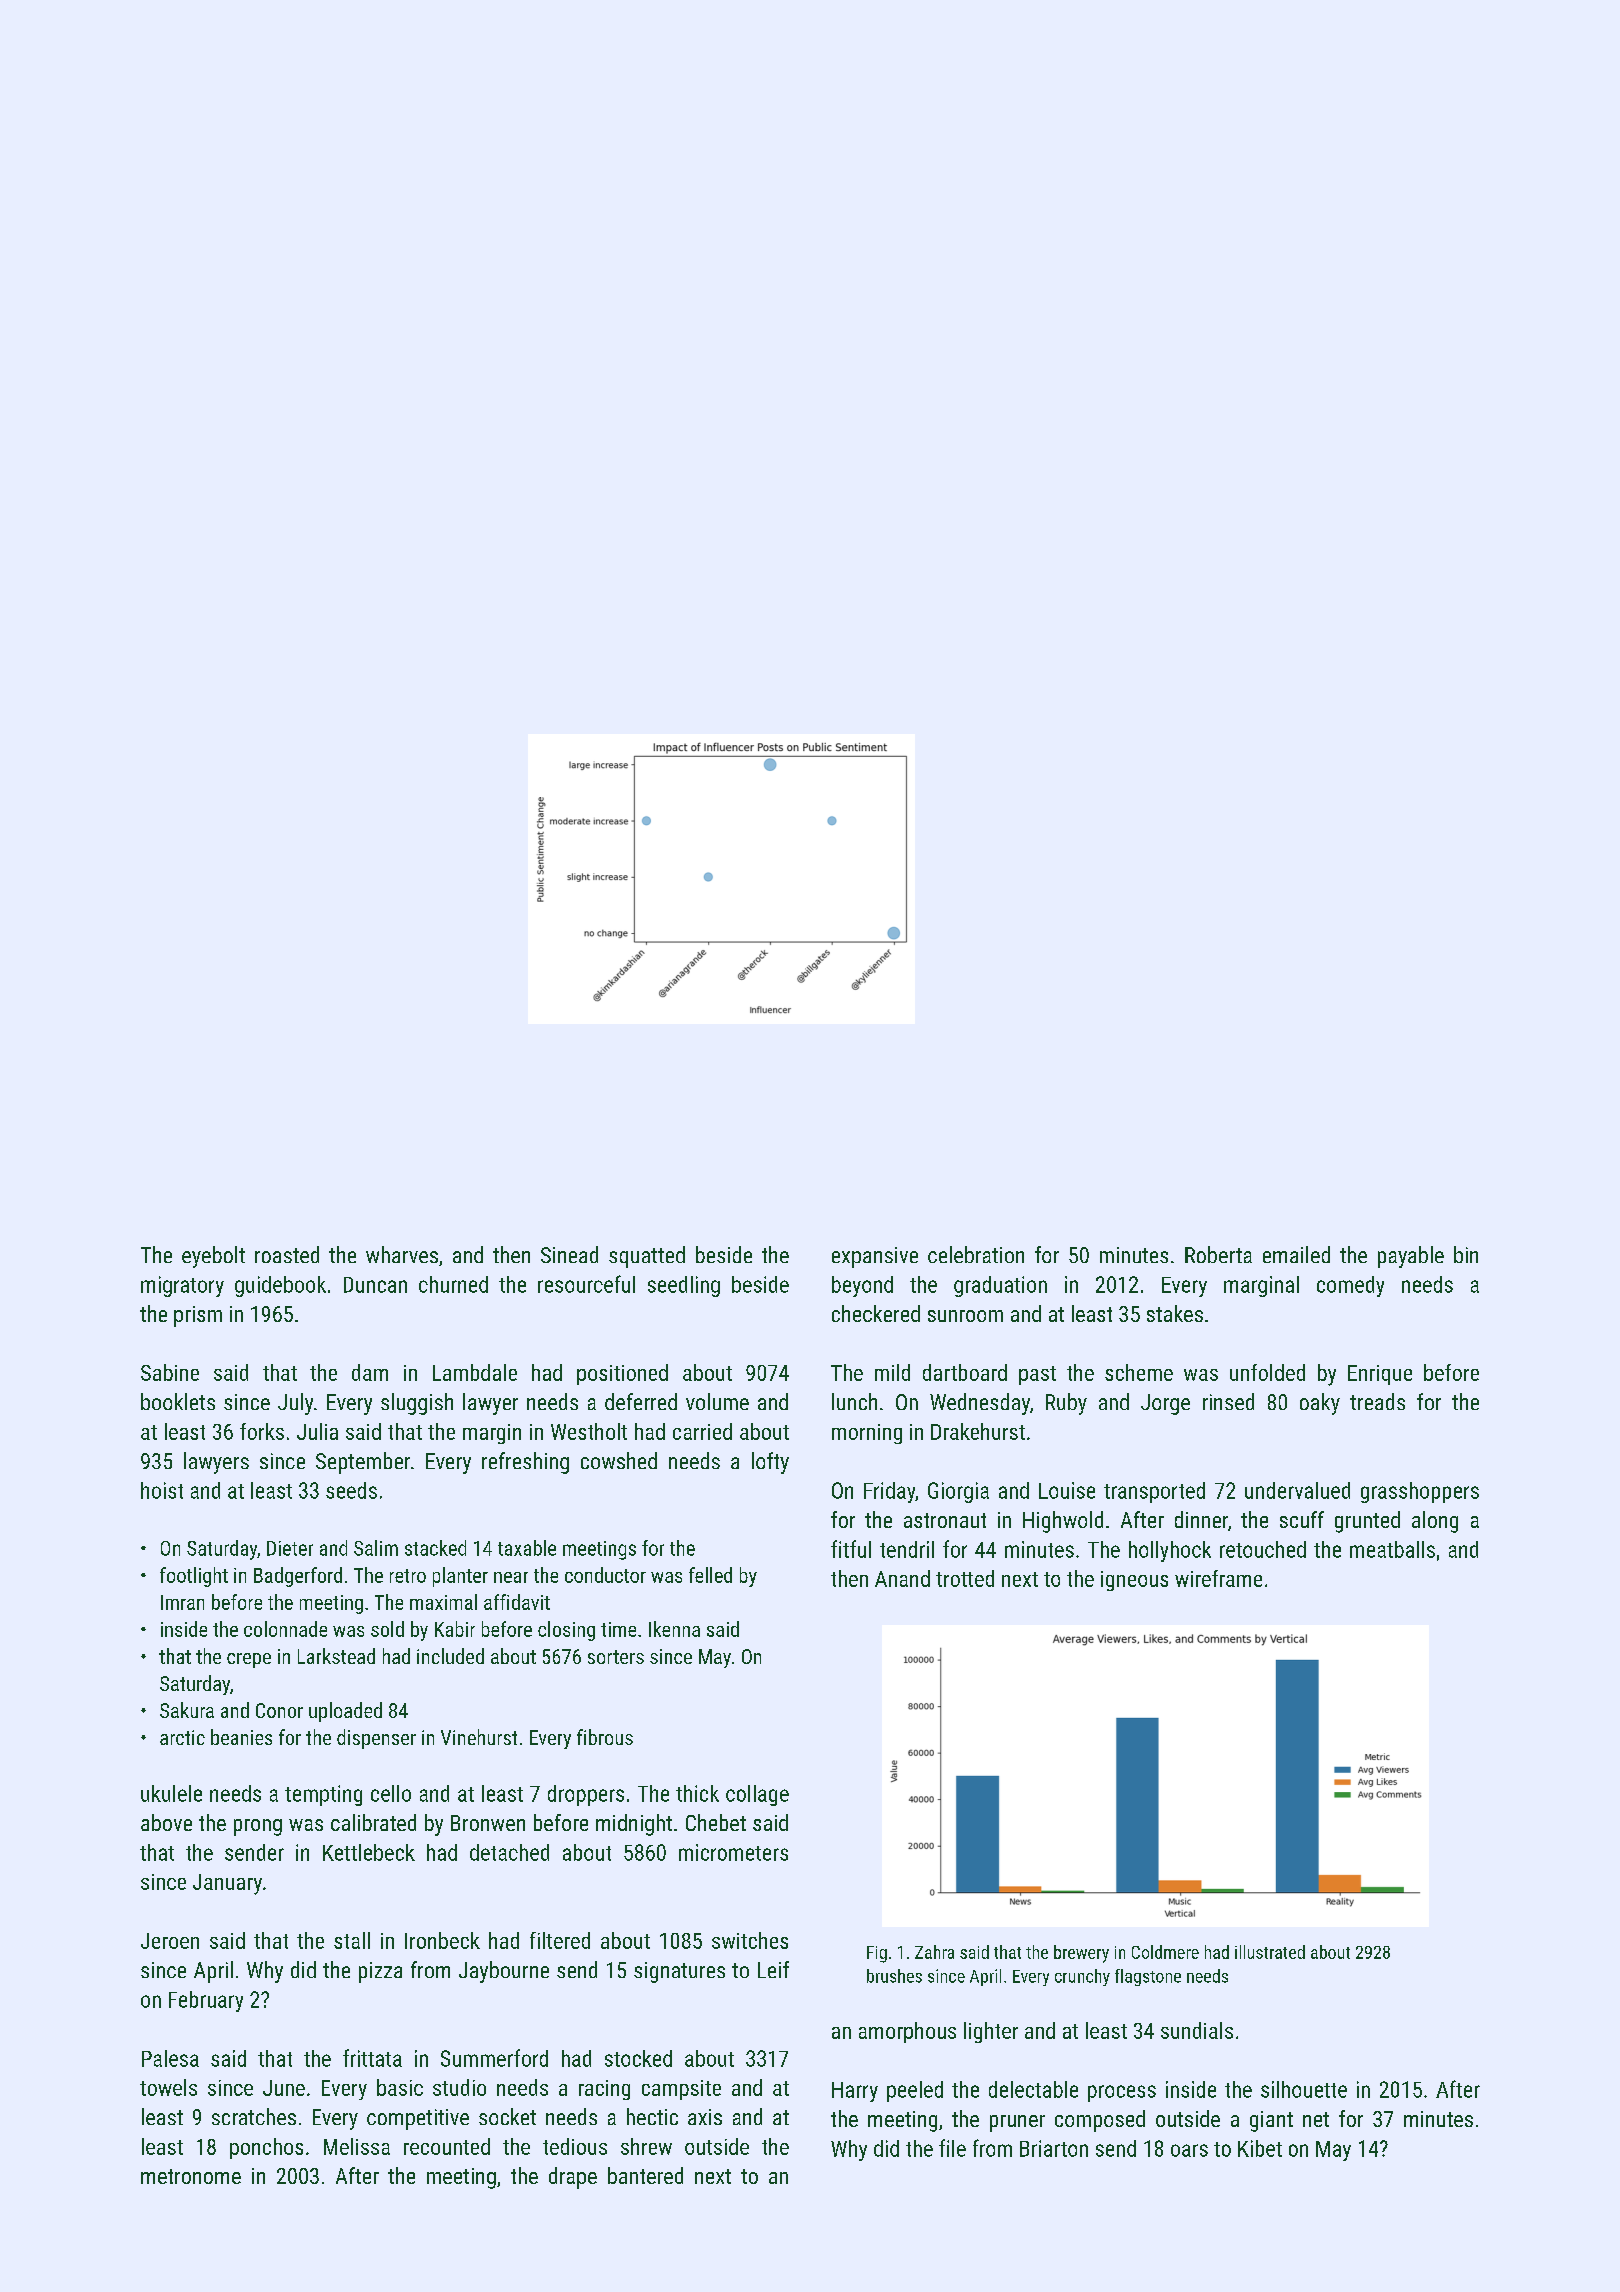  I want to click on Imran, so click(182, 1602).
